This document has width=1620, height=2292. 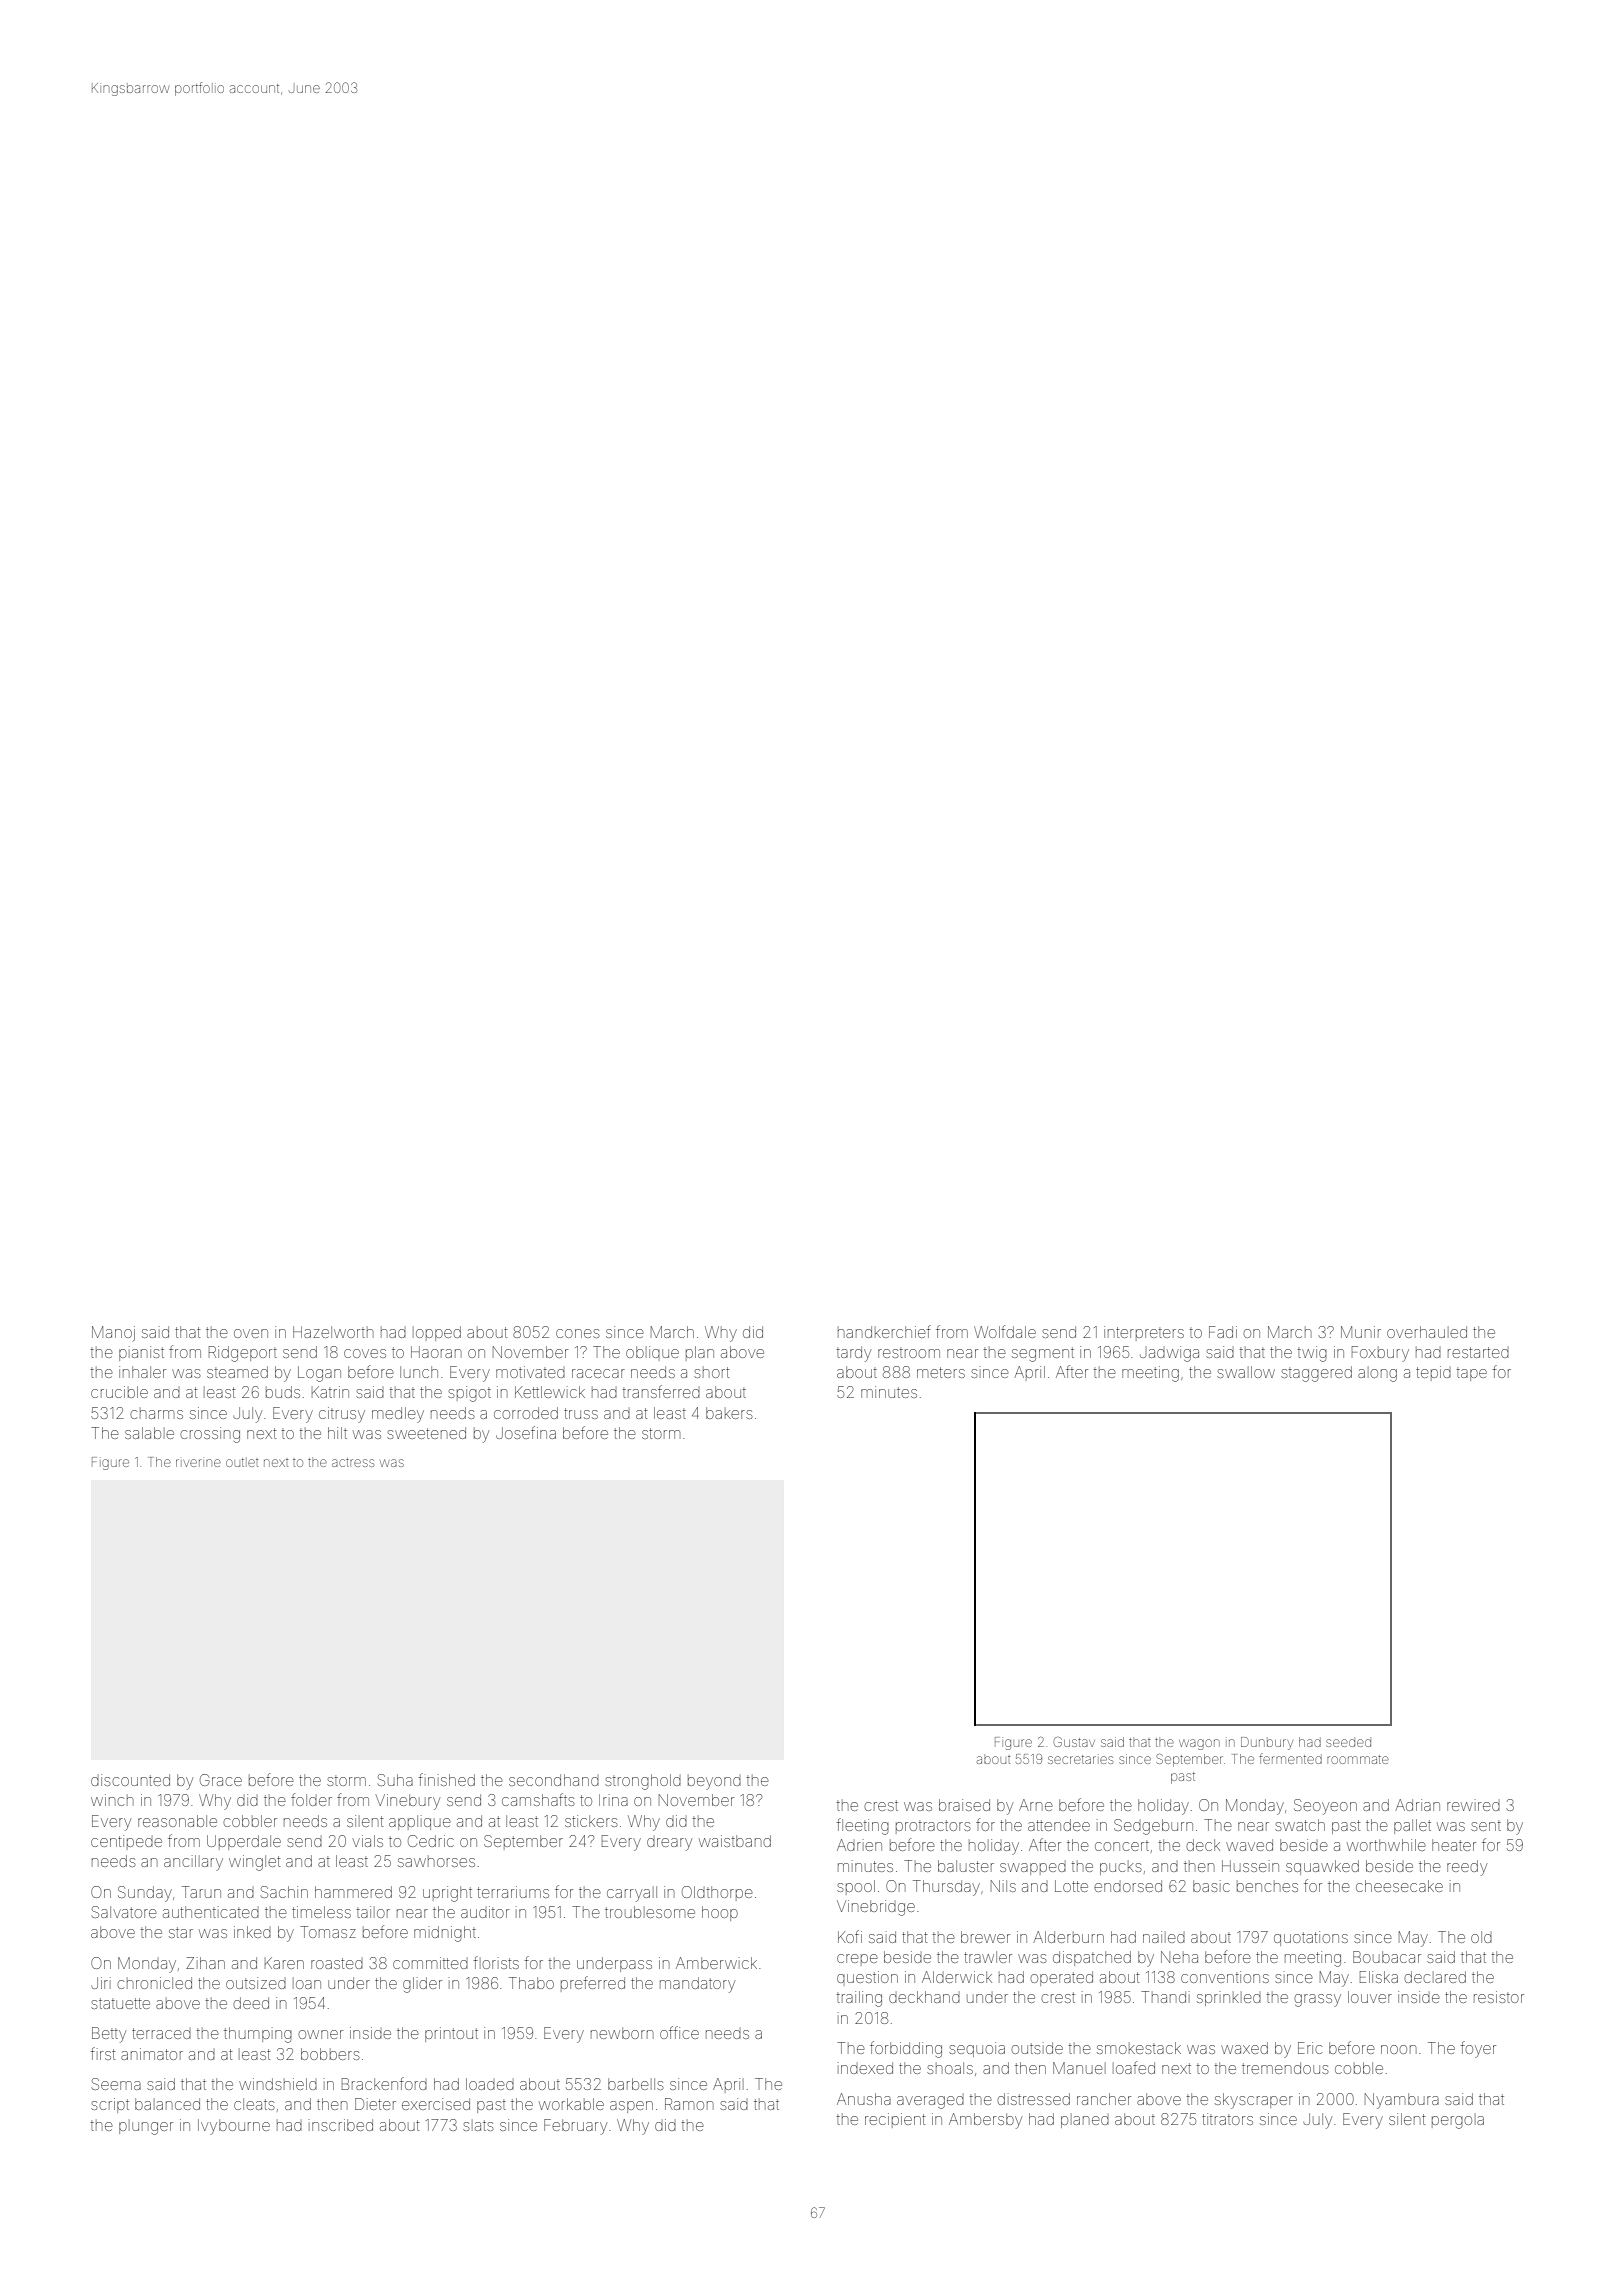 I want to click on quotations, so click(x=1311, y=1938).
